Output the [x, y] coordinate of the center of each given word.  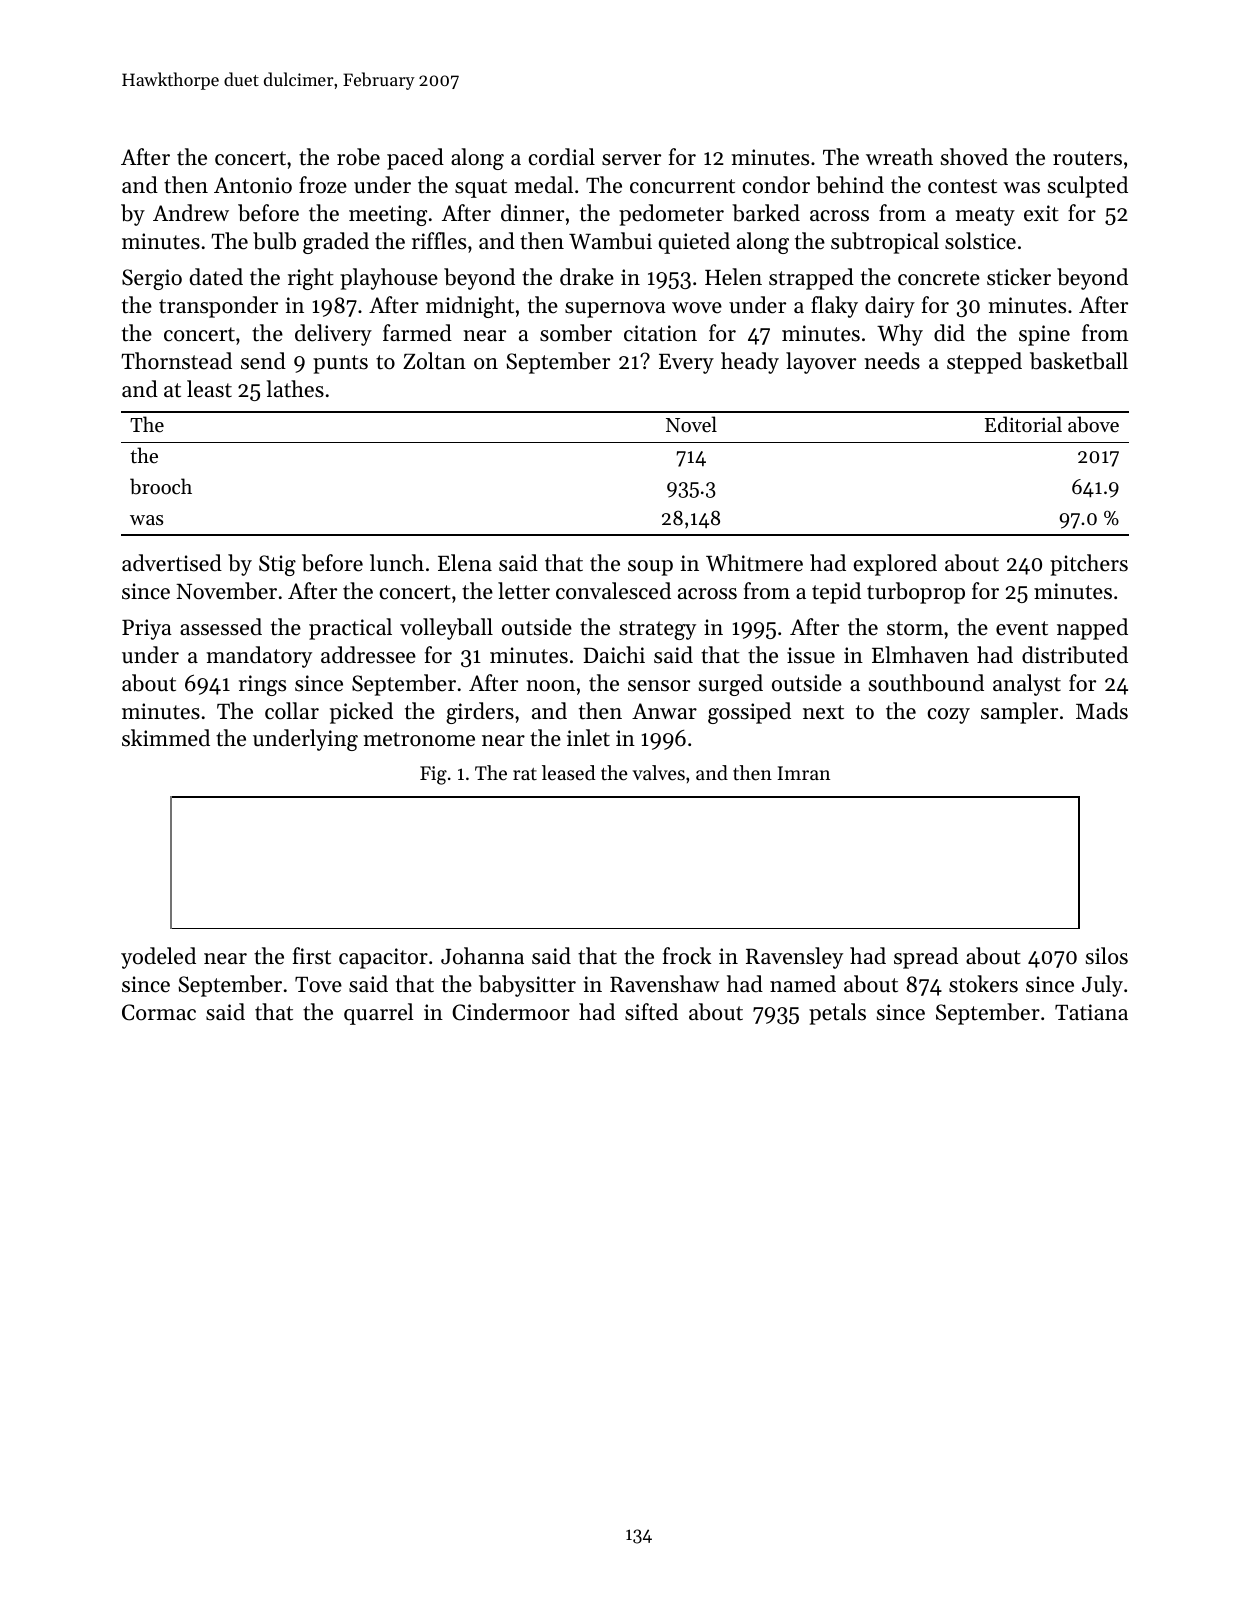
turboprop [916, 593]
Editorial [1023, 424]
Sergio [152, 279]
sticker [1019, 277]
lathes [295, 389]
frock [687, 956]
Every [686, 364]
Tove [318, 985]
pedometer [671, 215]
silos [1107, 956]
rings [262, 685]
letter [524, 591]
